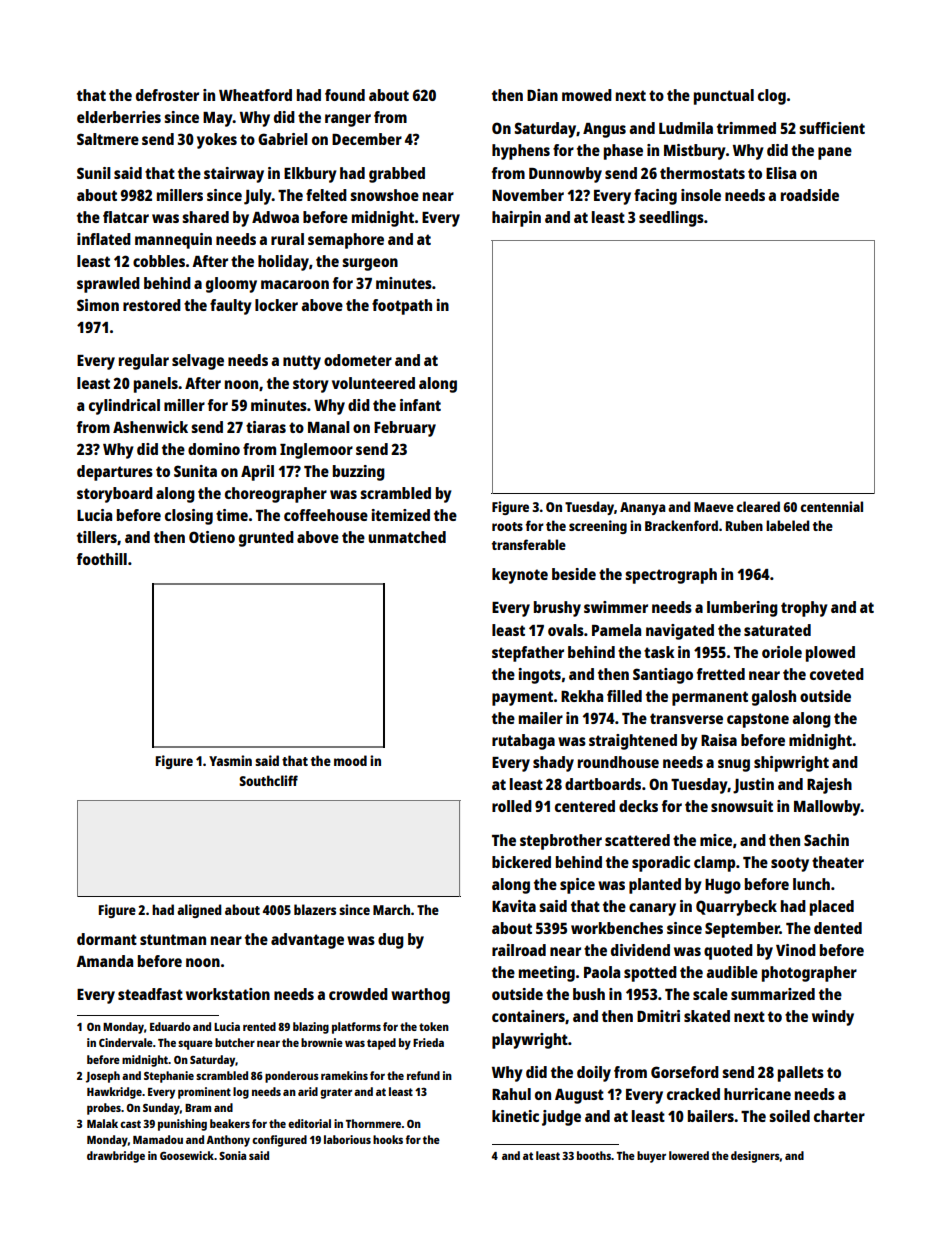 The image size is (952, 1233). Describe the element at coordinates (232, 1155) in the screenshot. I see `Sonia` at that location.
